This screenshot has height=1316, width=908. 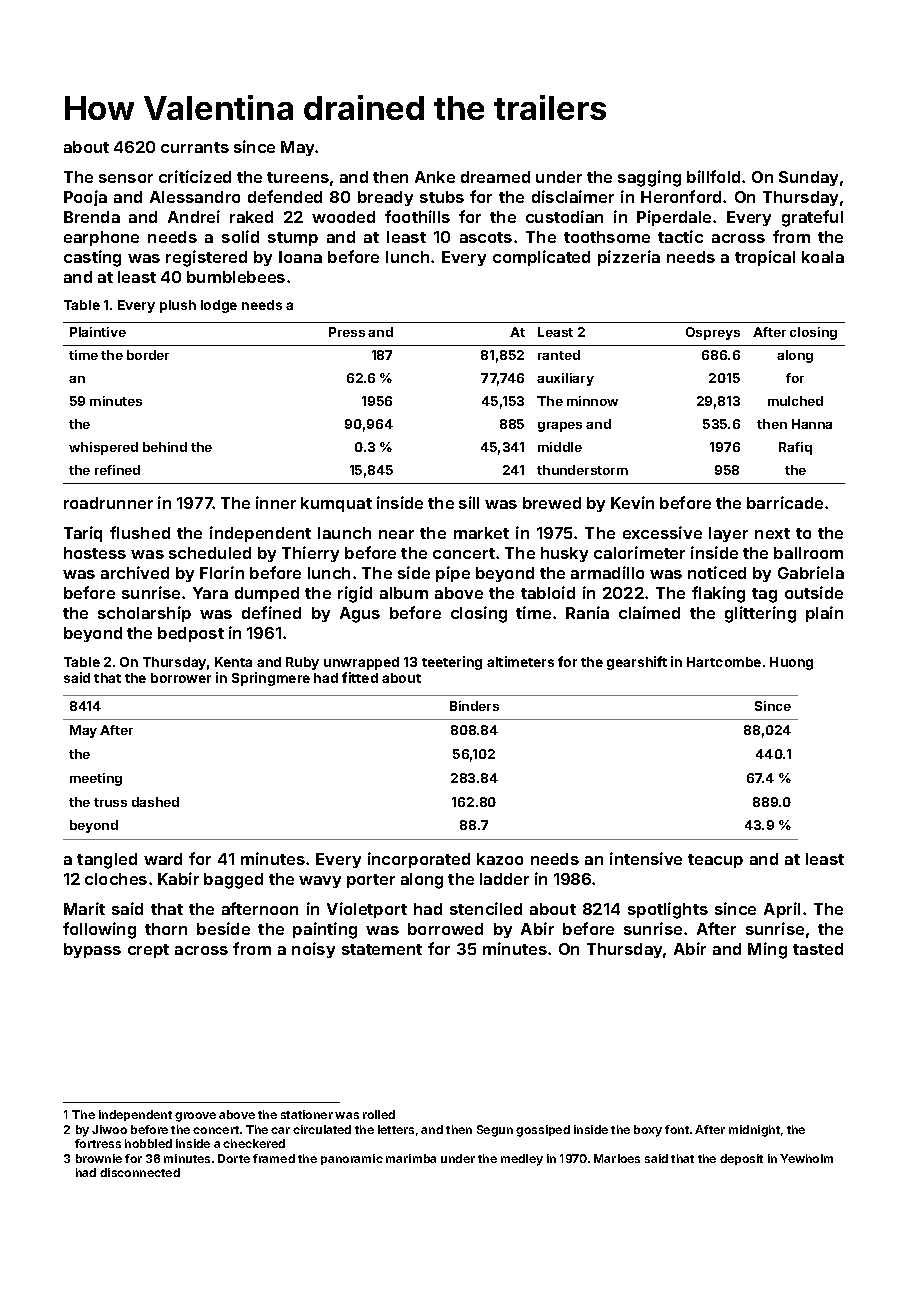 What do you see at coordinates (110, 802) in the screenshot?
I see `truss` at bounding box center [110, 802].
